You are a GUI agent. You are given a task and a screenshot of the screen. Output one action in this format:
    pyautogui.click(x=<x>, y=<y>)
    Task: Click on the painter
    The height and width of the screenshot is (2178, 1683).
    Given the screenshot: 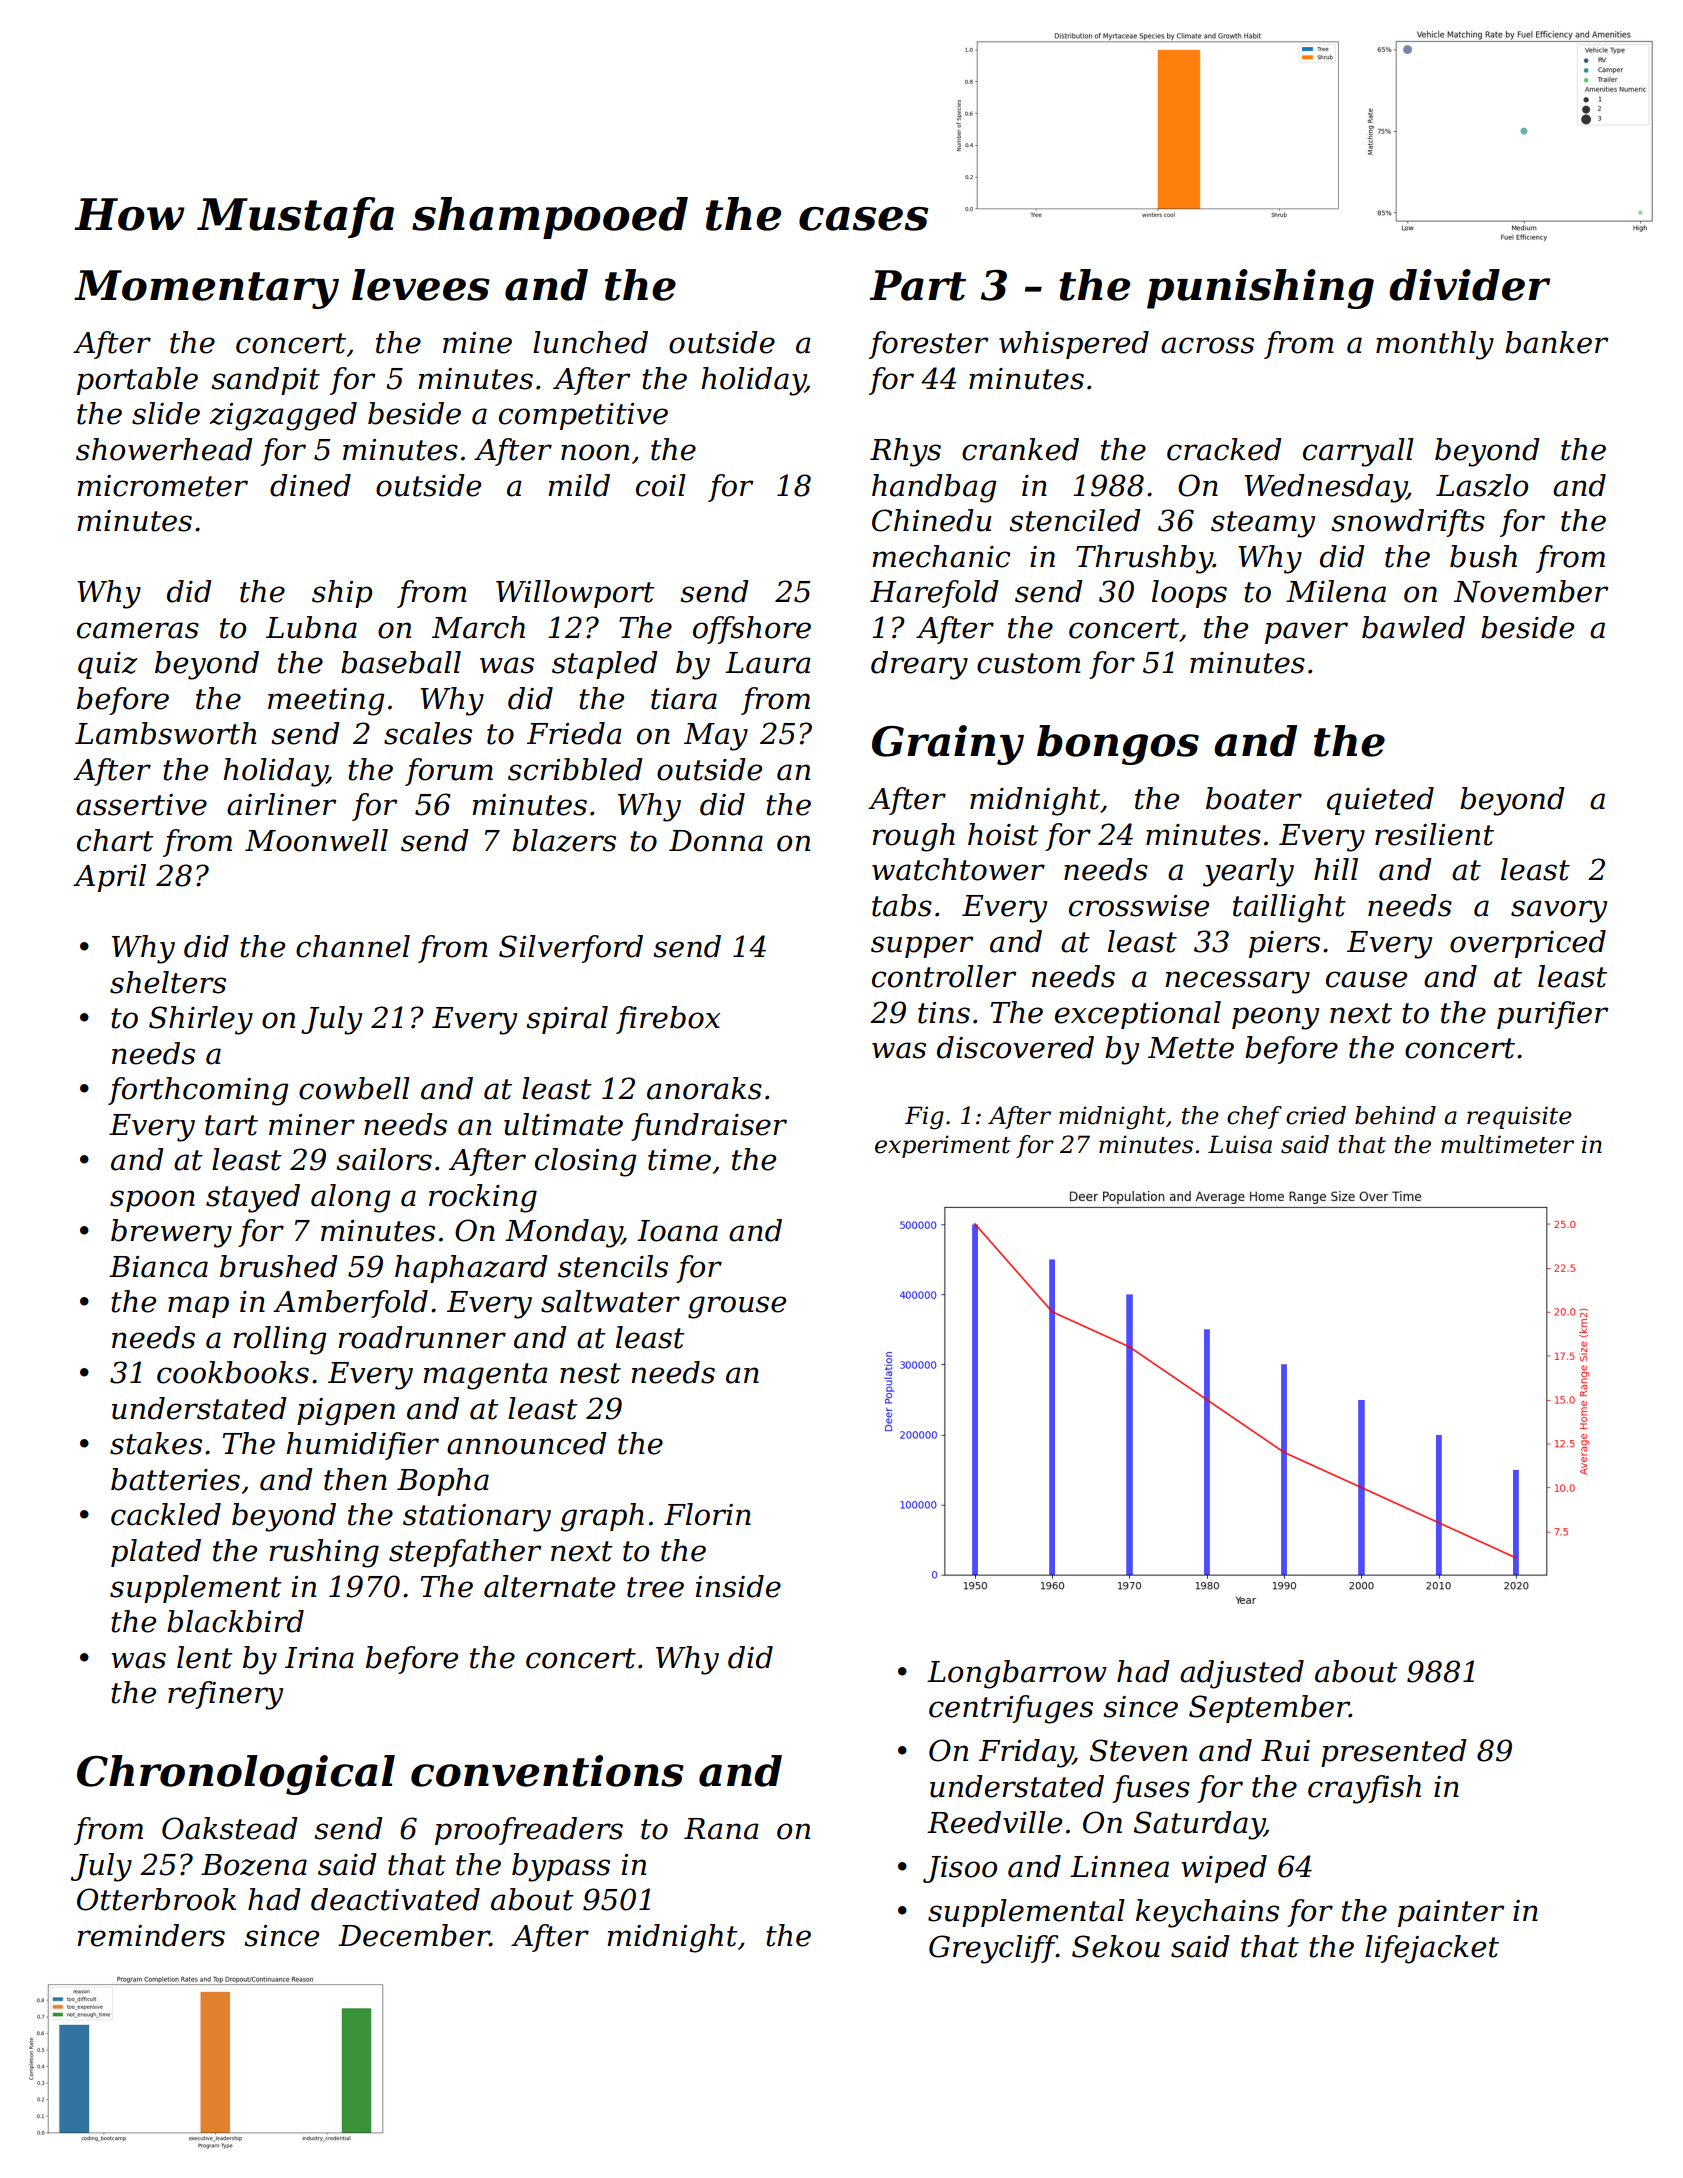 What is the action you would take?
    pyautogui.click(x=1451, y=1913)
